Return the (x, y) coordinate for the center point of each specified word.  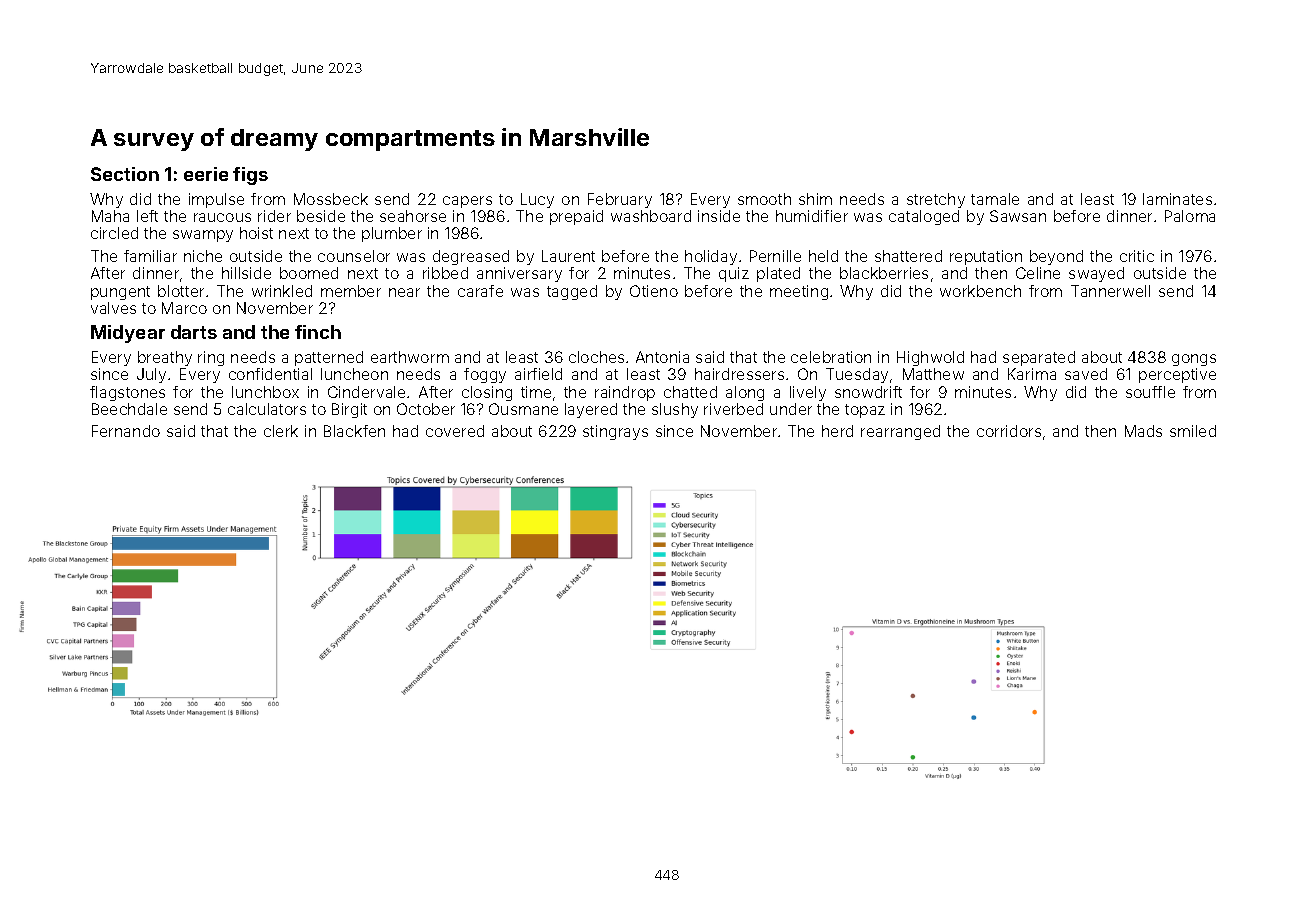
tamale (995, 199)
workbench (980, 291)
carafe (480, 291)
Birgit (349, 410)
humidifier (812, 216)
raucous (222, 217)
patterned (329, 358)
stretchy (936, 200)
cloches (596, 357)
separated (1039, 358)
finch (318, 332)
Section (125, 174)
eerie (206, 174)
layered (591, 410)
